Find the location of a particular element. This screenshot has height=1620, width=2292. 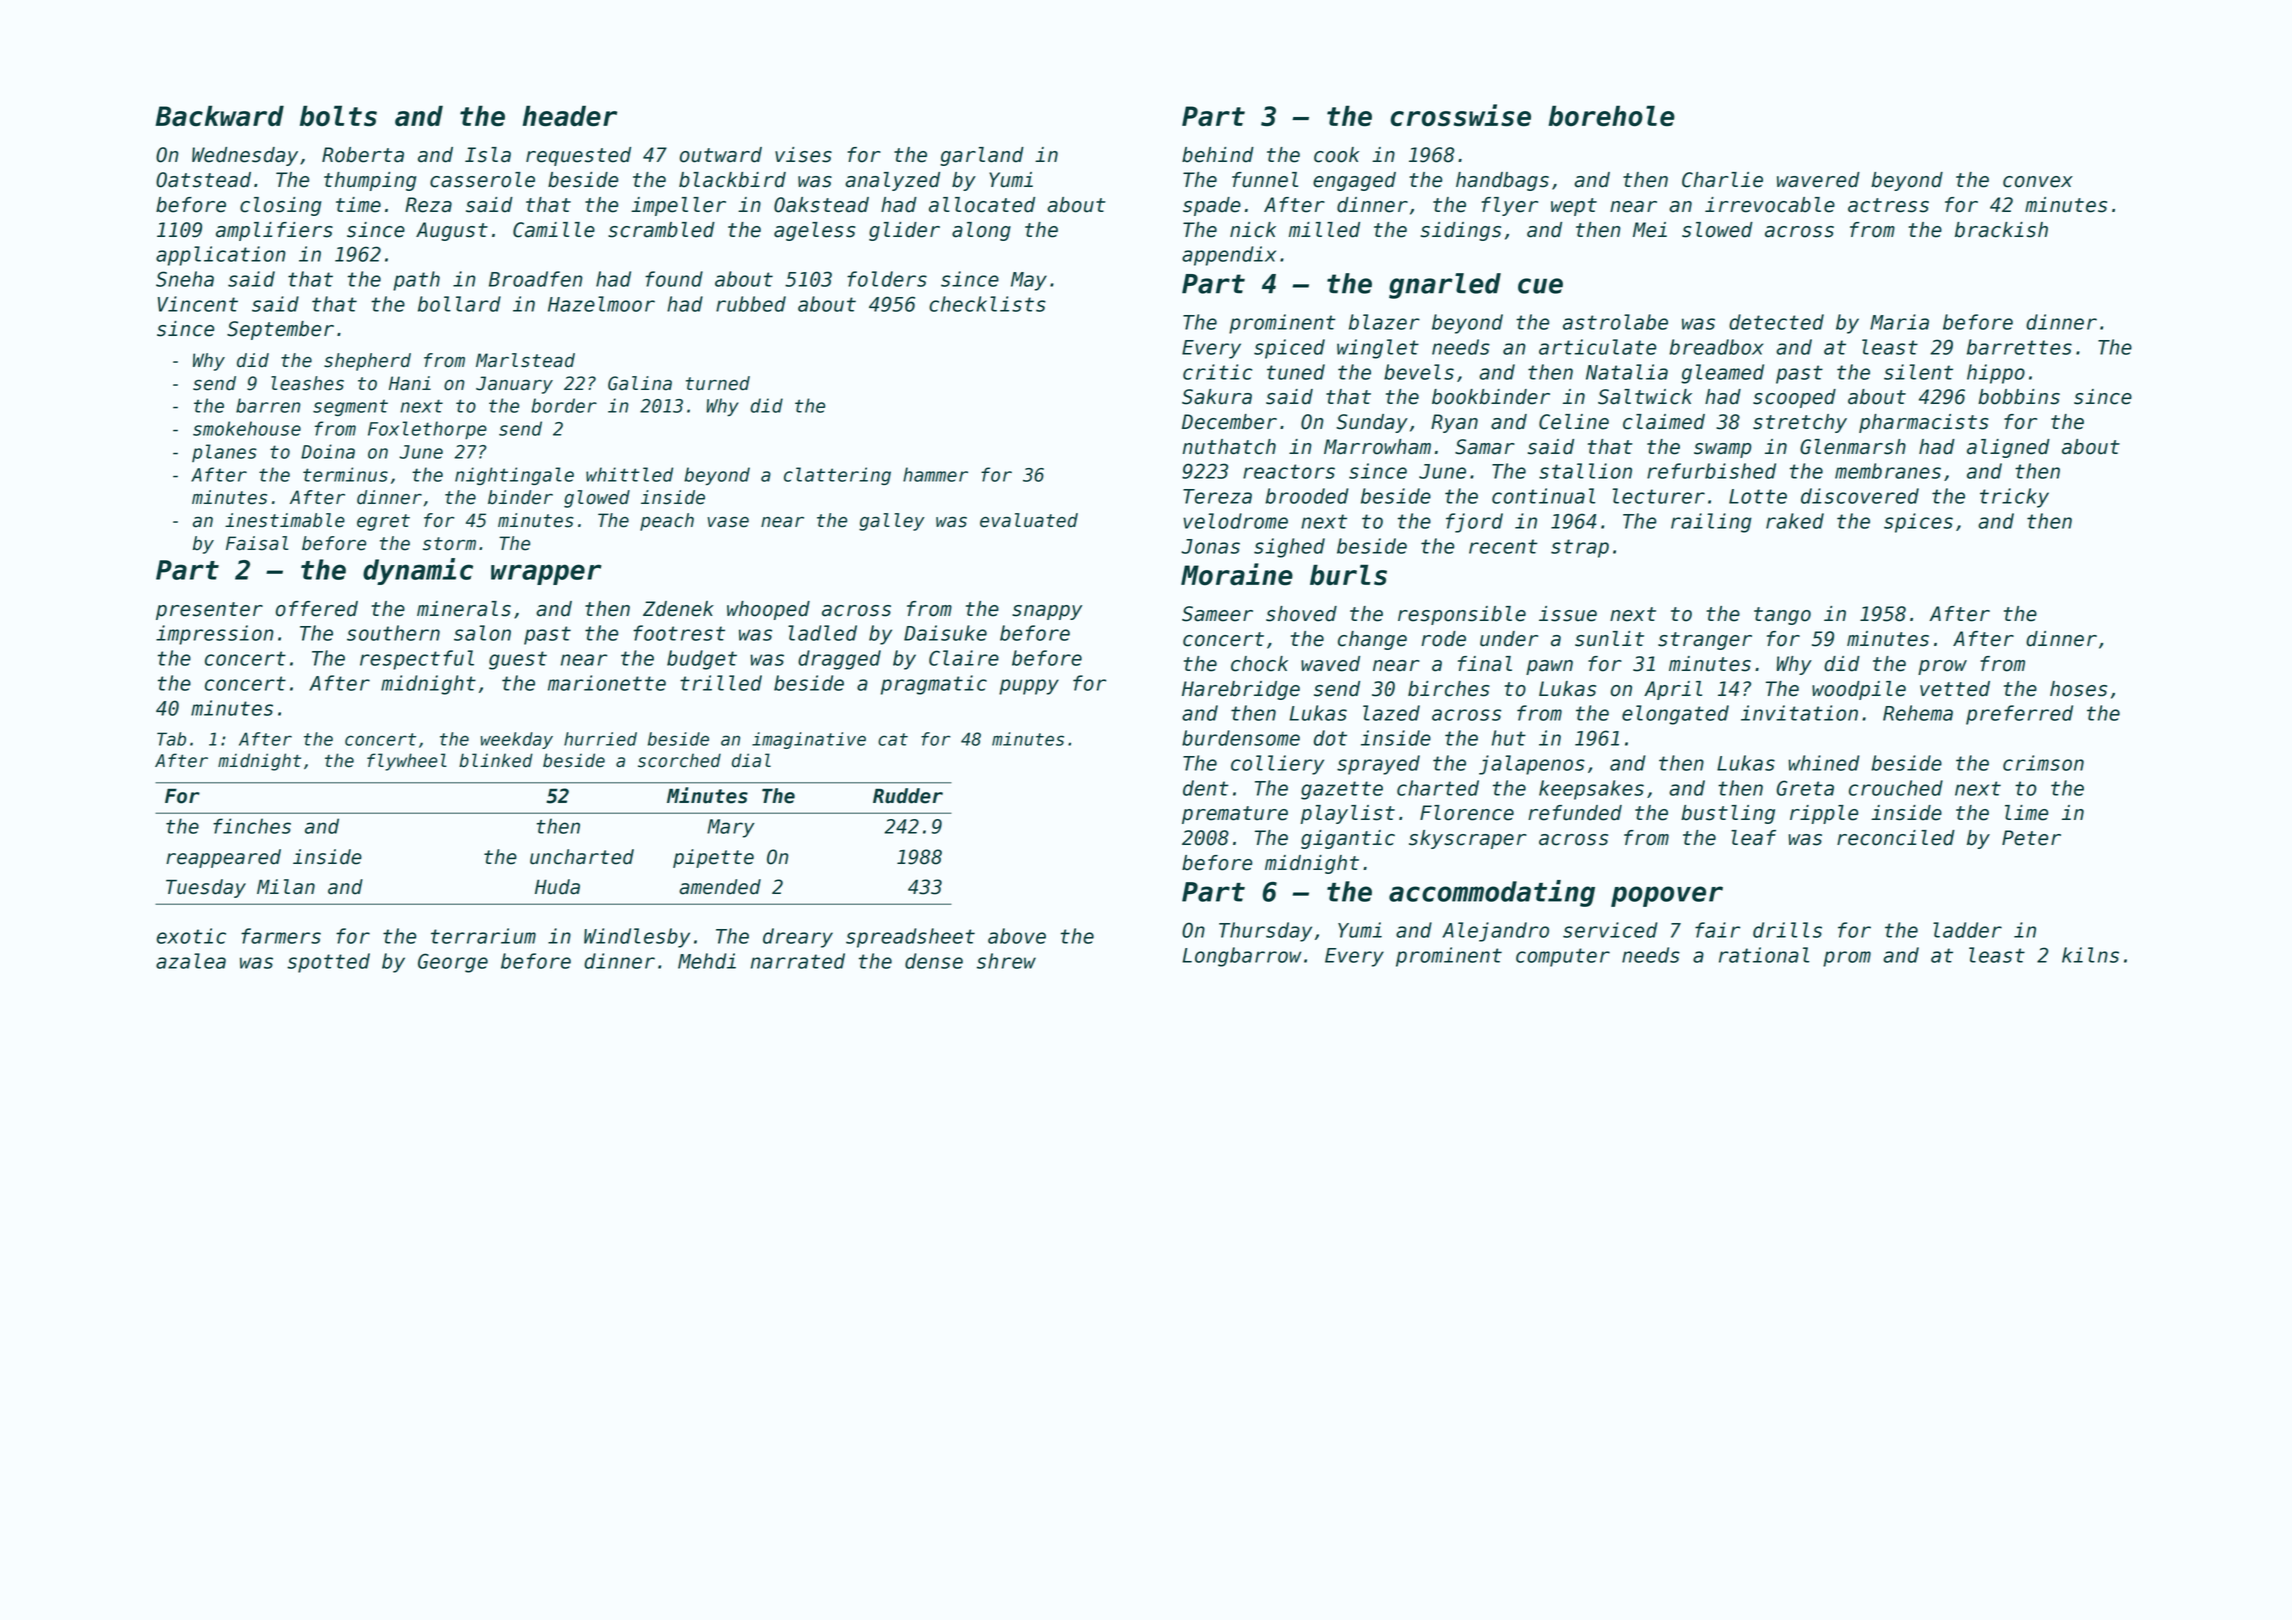

Charlie is located at coordinates (1722, 180).
